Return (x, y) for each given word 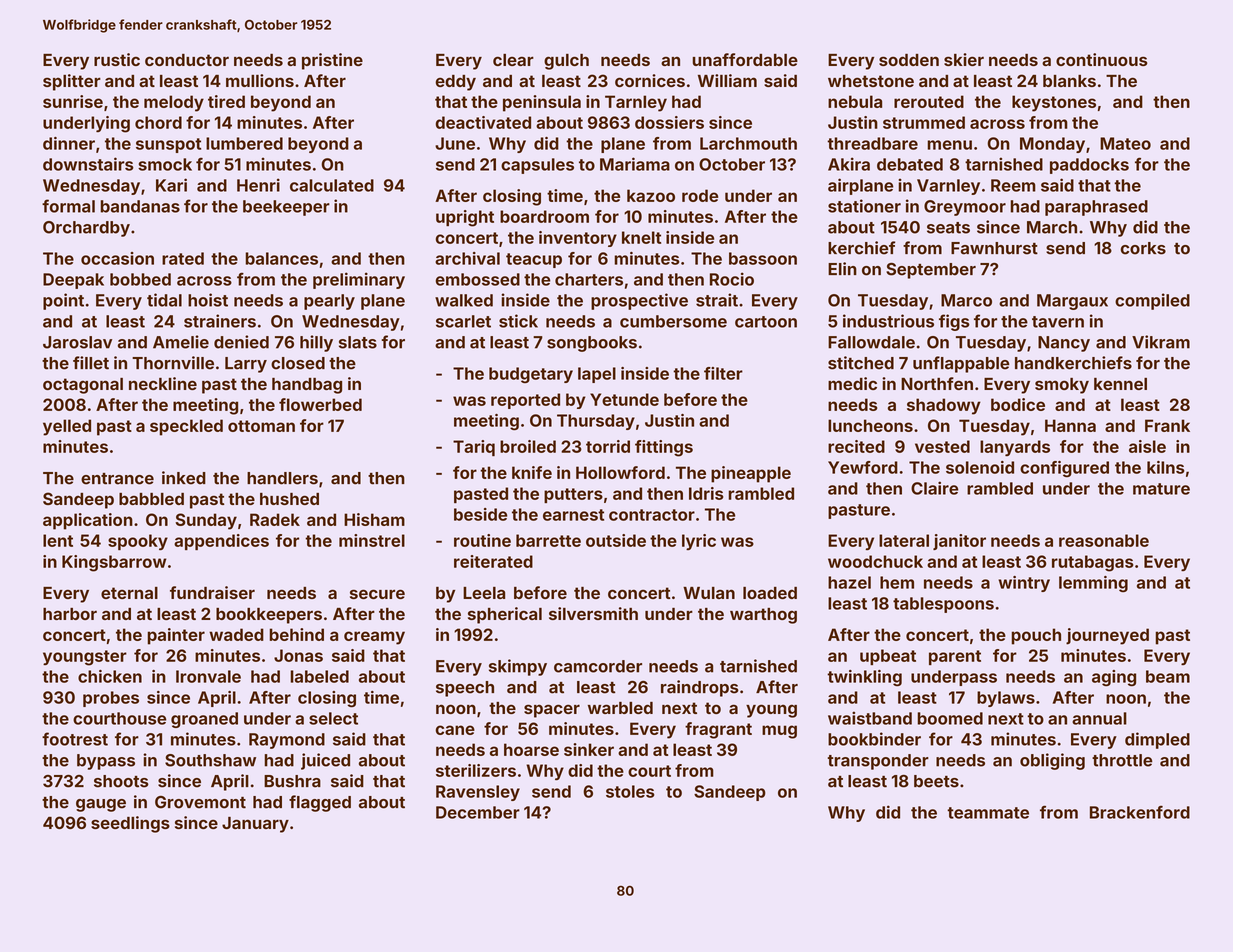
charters (589, 279)
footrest (75, 739)
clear (513, 60)
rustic (117, 59)
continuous (1102, 59)
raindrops (700, 688)
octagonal (83, 386)
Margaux (1072, 302)
